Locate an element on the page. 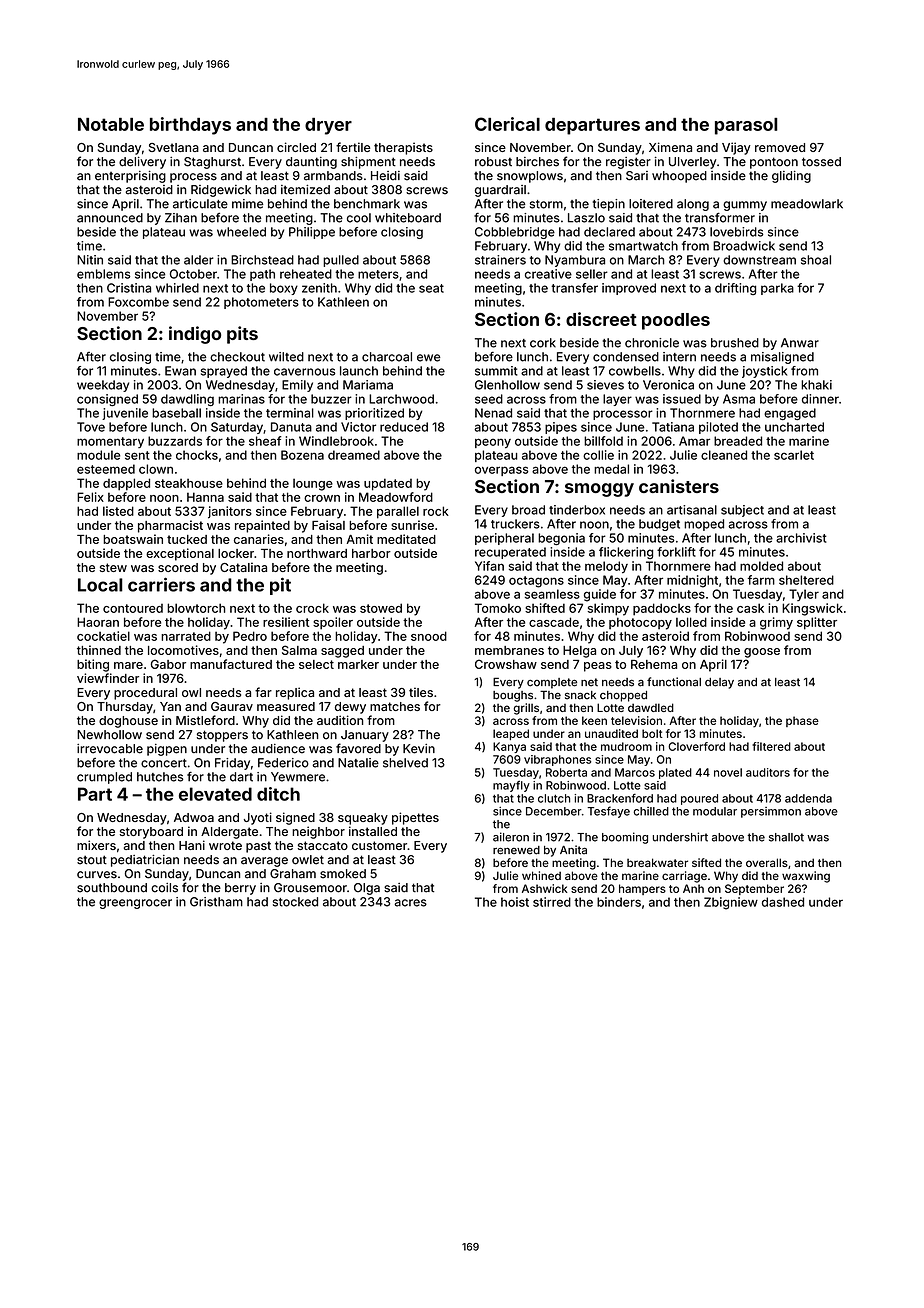 The image size is (924, 1308). Anwar is located at coordinates (800, 343).
